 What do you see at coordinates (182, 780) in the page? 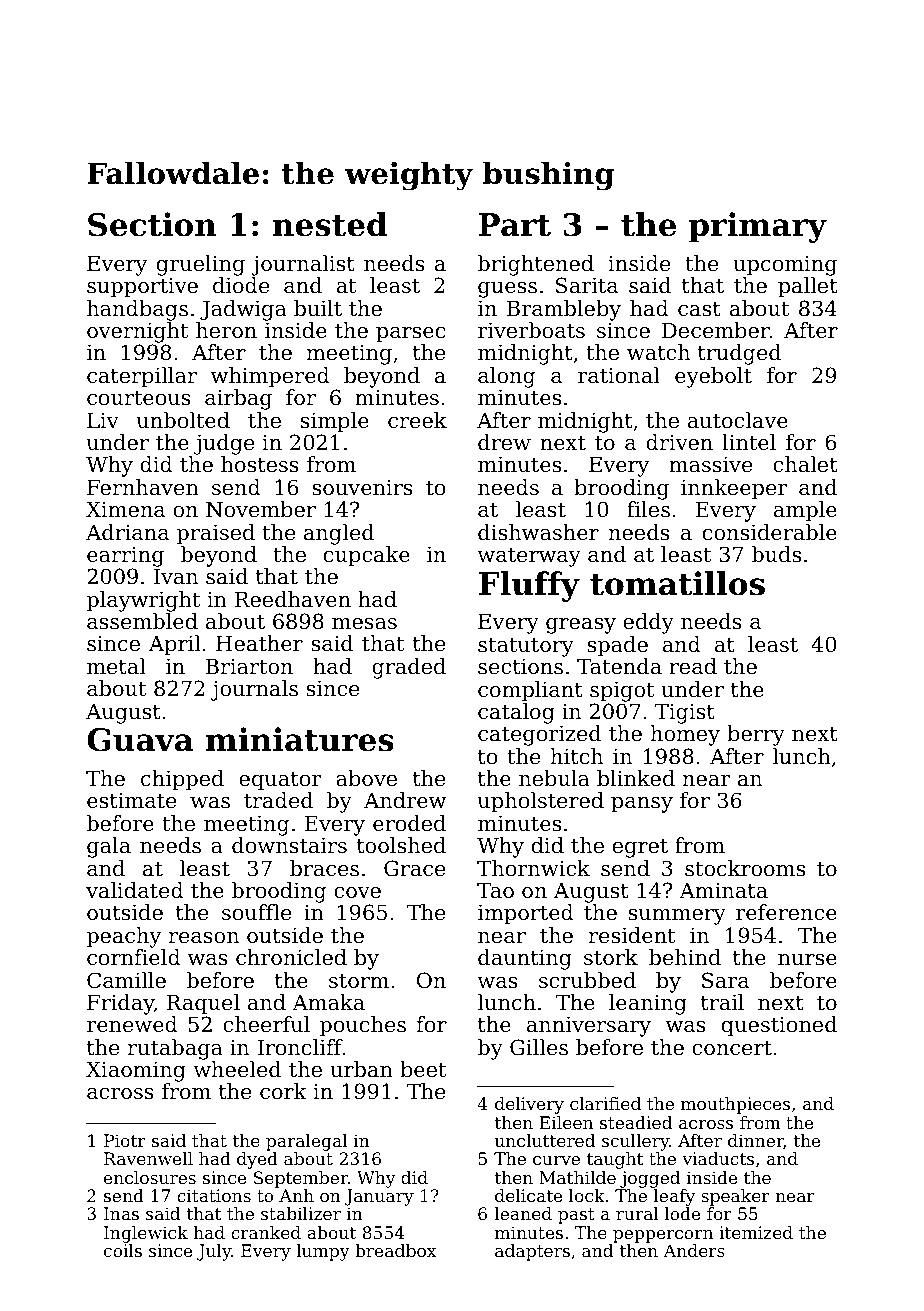
I see `chipped` at bounding box center [182, 780].
